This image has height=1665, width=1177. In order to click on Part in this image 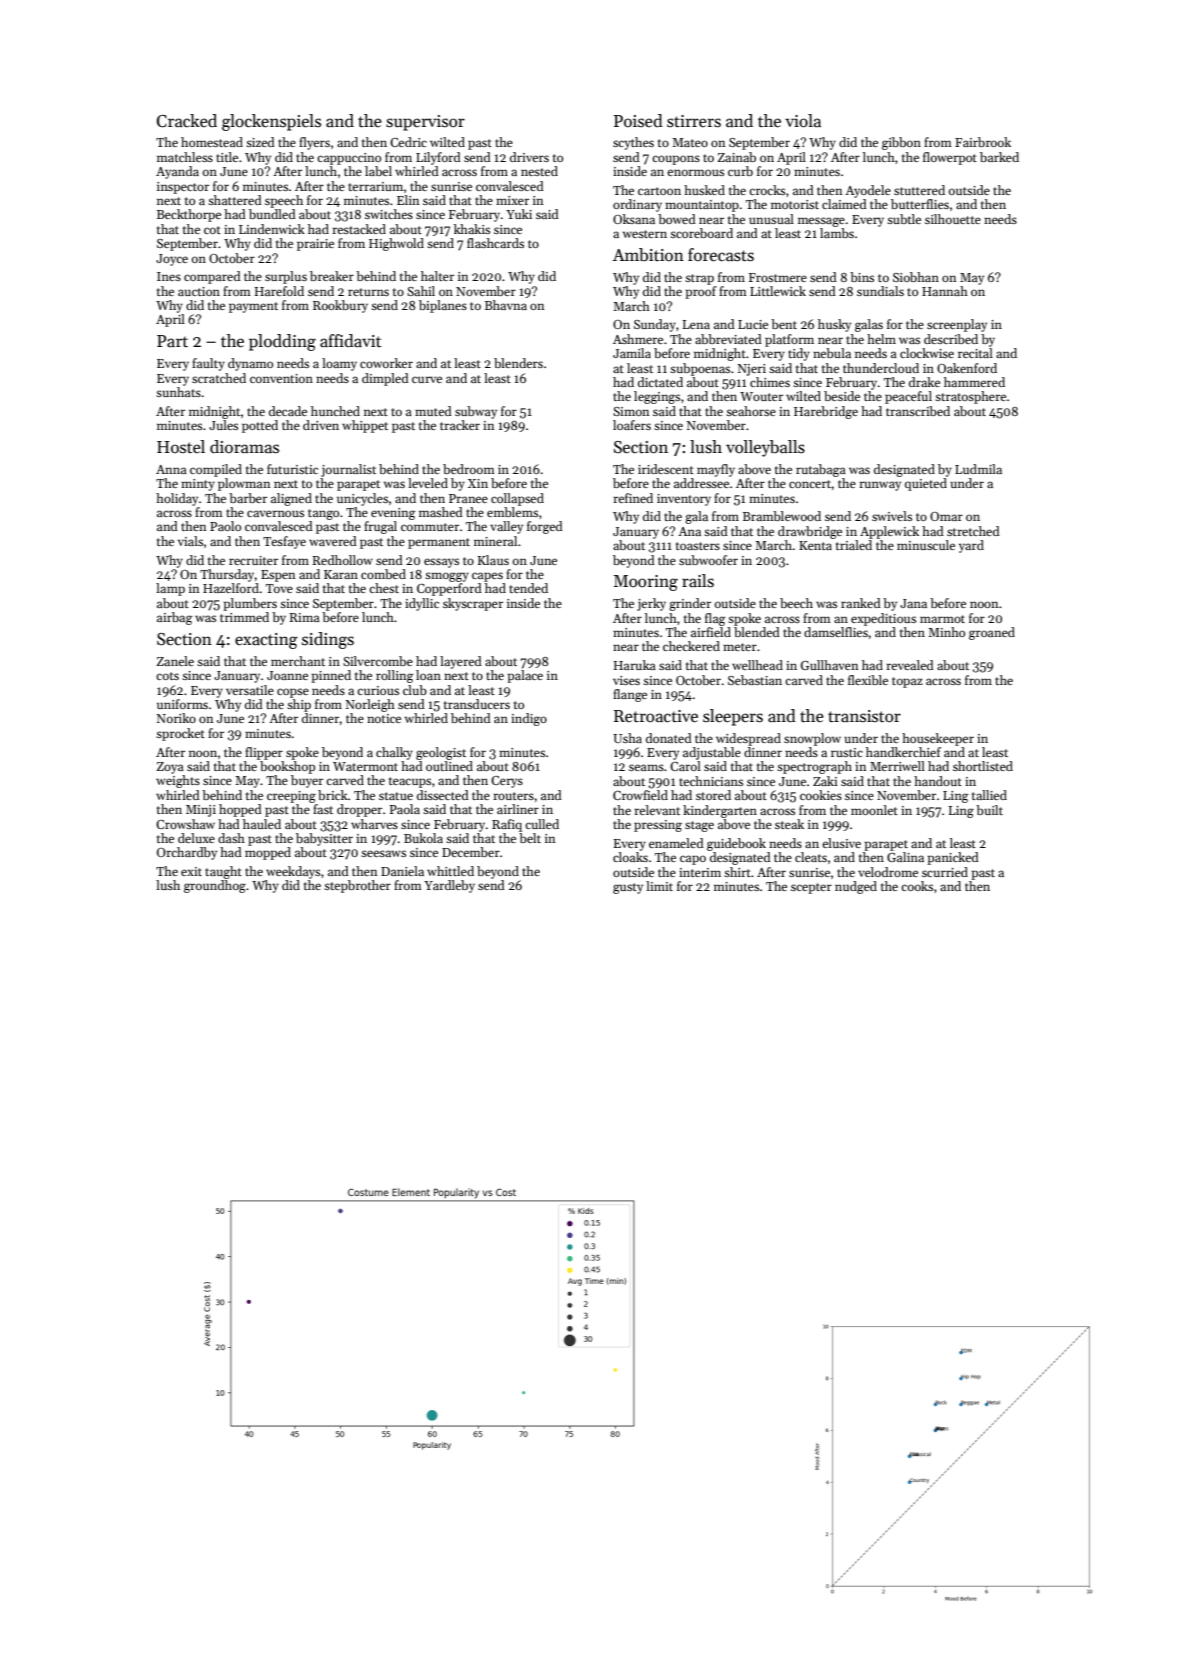, I will do `click(172, 341)`.
